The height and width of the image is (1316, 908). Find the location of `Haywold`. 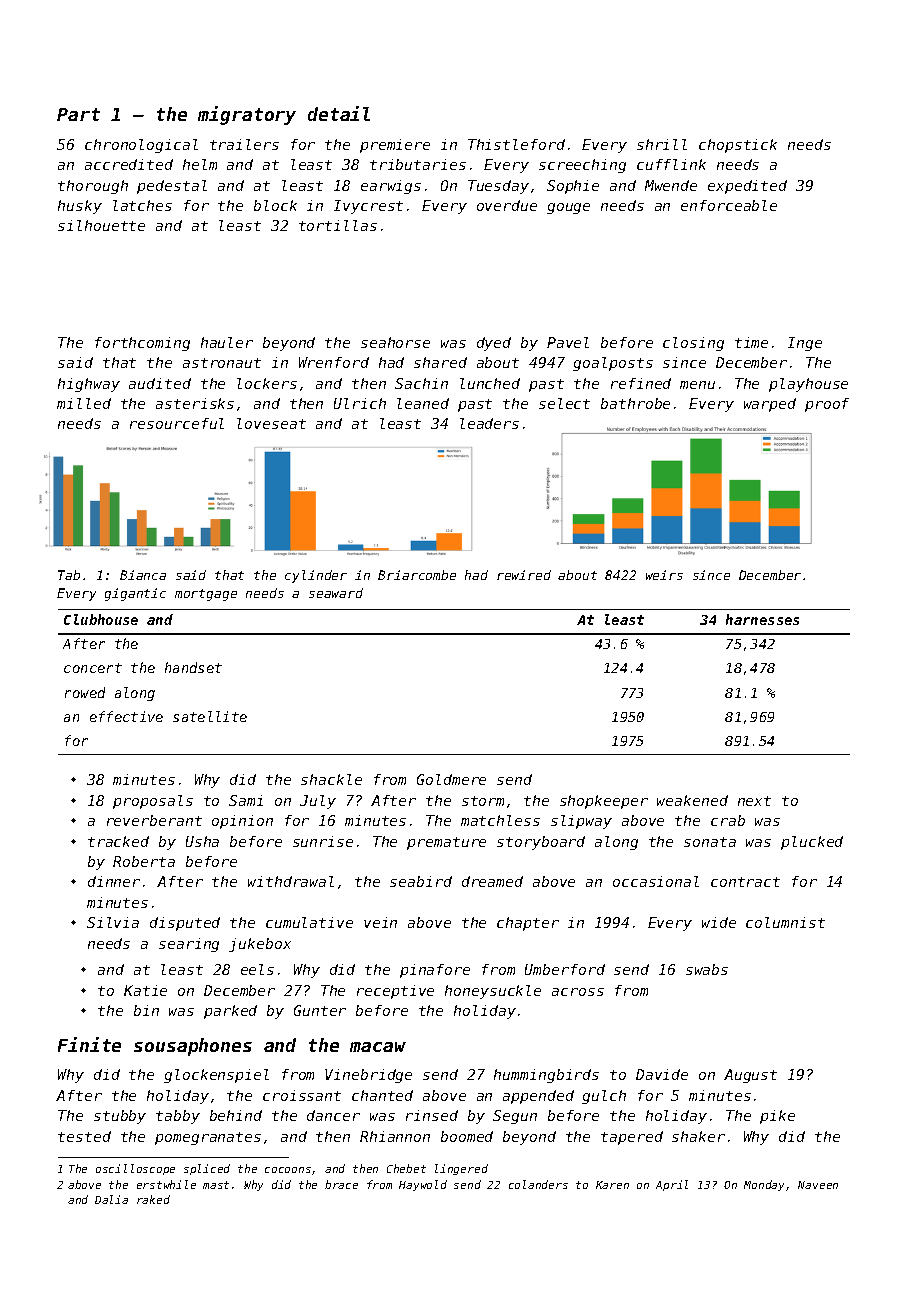

Haywold is located at coordinates (423, 1185).
